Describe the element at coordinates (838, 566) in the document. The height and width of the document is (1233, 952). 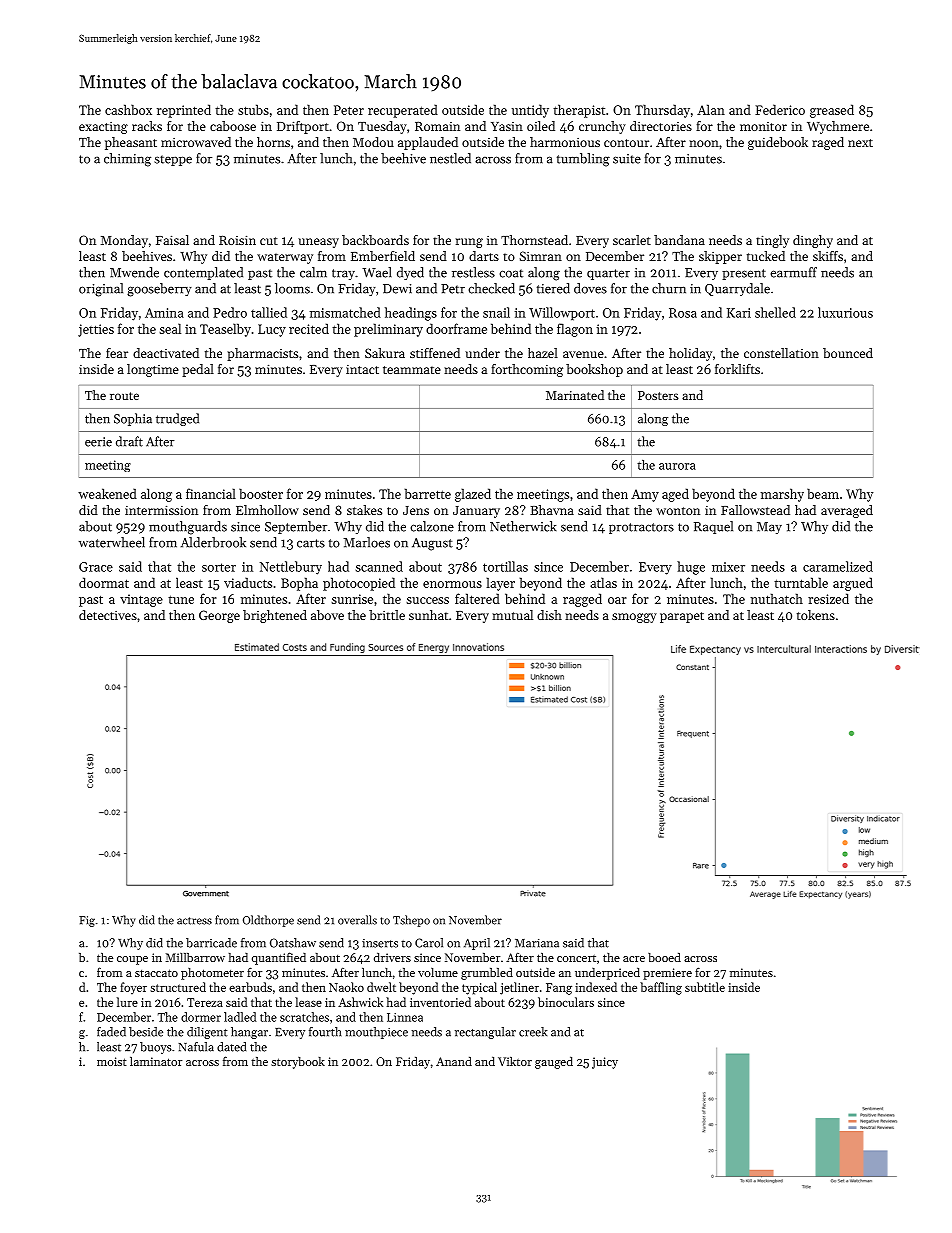
I see `caramelized` at that location.
